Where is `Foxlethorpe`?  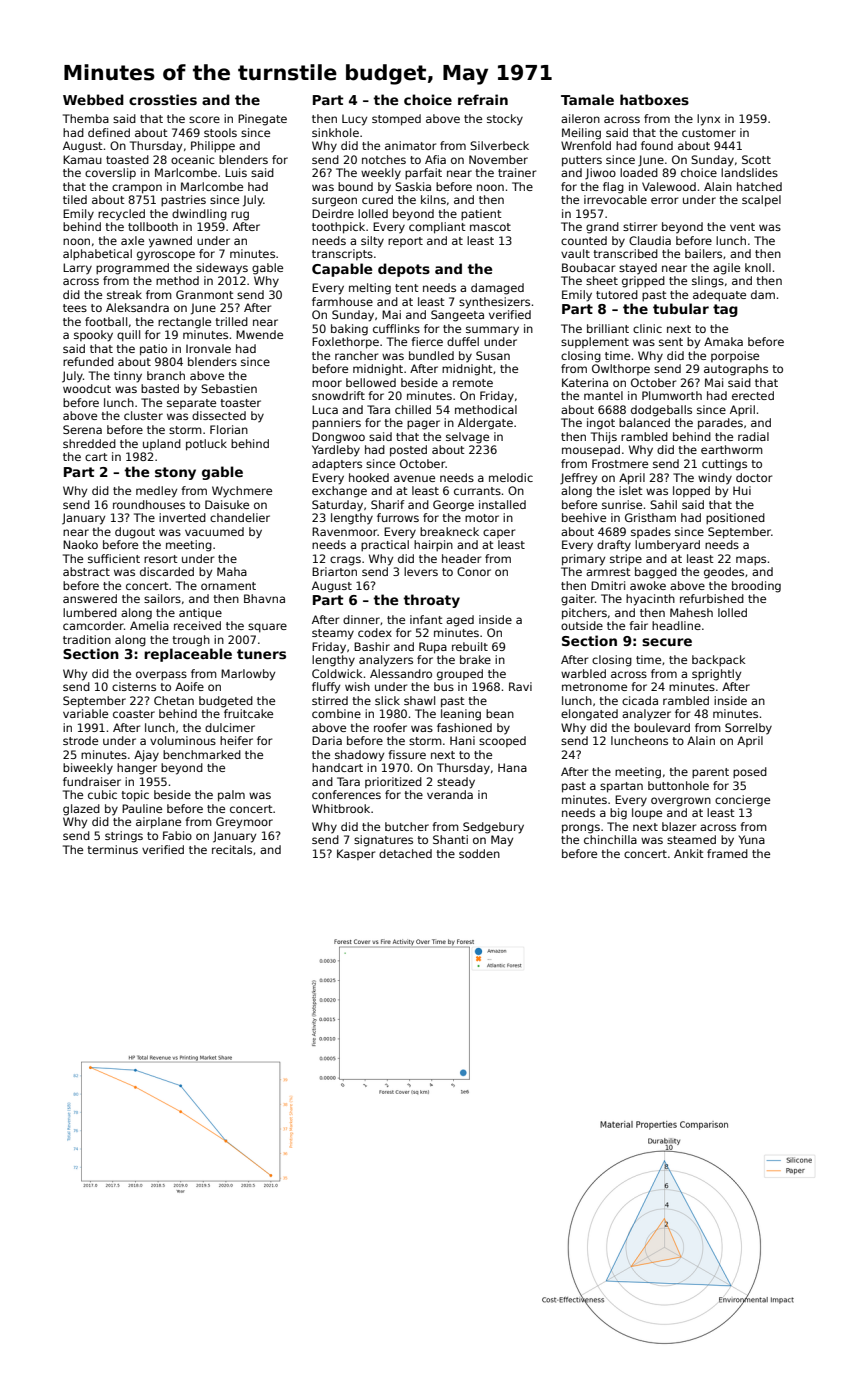 Foxlethorpe is located at coordinates (345, 343).
